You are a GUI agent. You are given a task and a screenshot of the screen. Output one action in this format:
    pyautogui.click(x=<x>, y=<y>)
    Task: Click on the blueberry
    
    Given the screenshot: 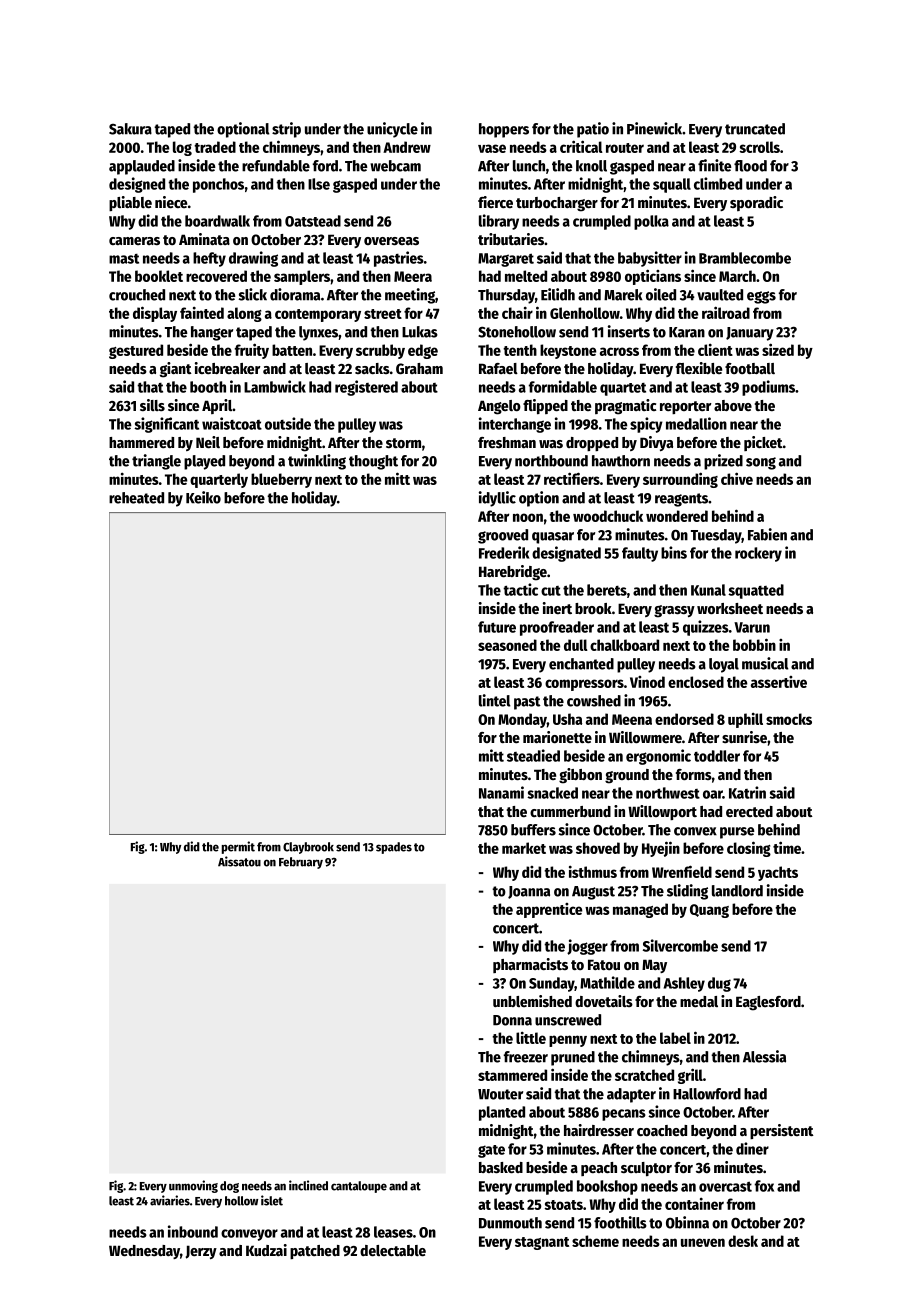 What is the action you would take?
    pyautogui.click(x=281, y=480)
